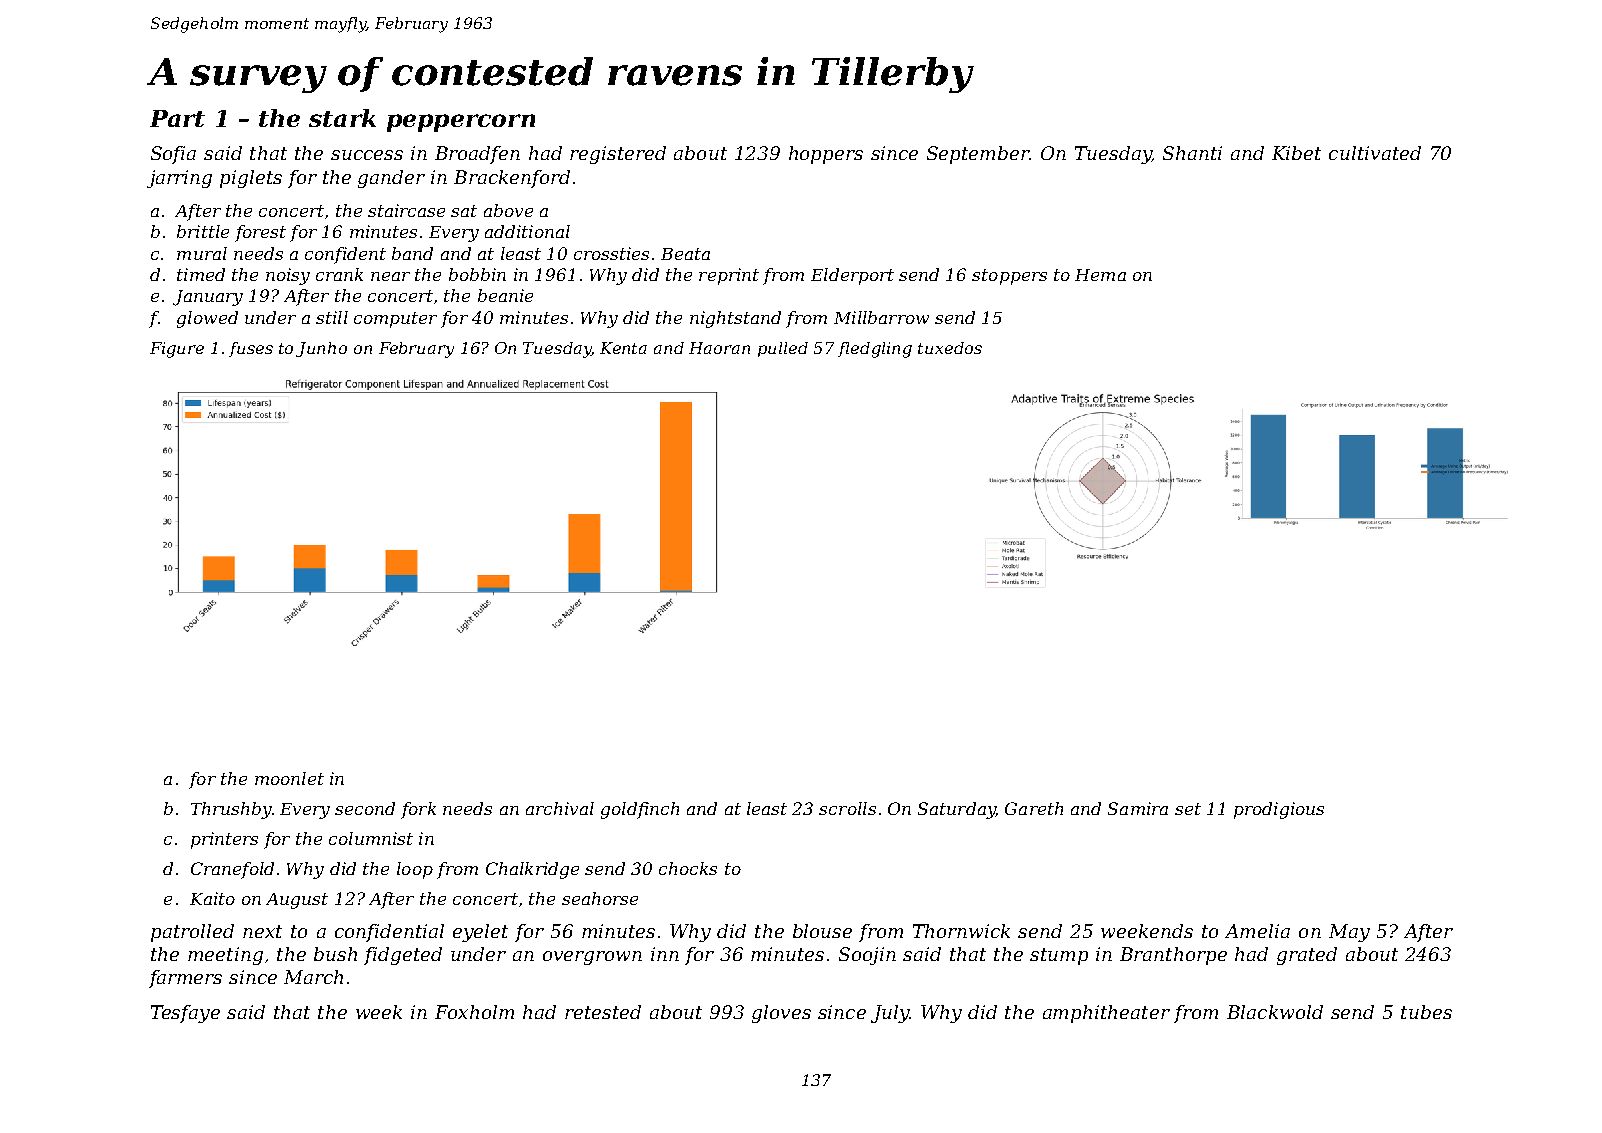  I want to click on fledgling, so click(875, 350).
